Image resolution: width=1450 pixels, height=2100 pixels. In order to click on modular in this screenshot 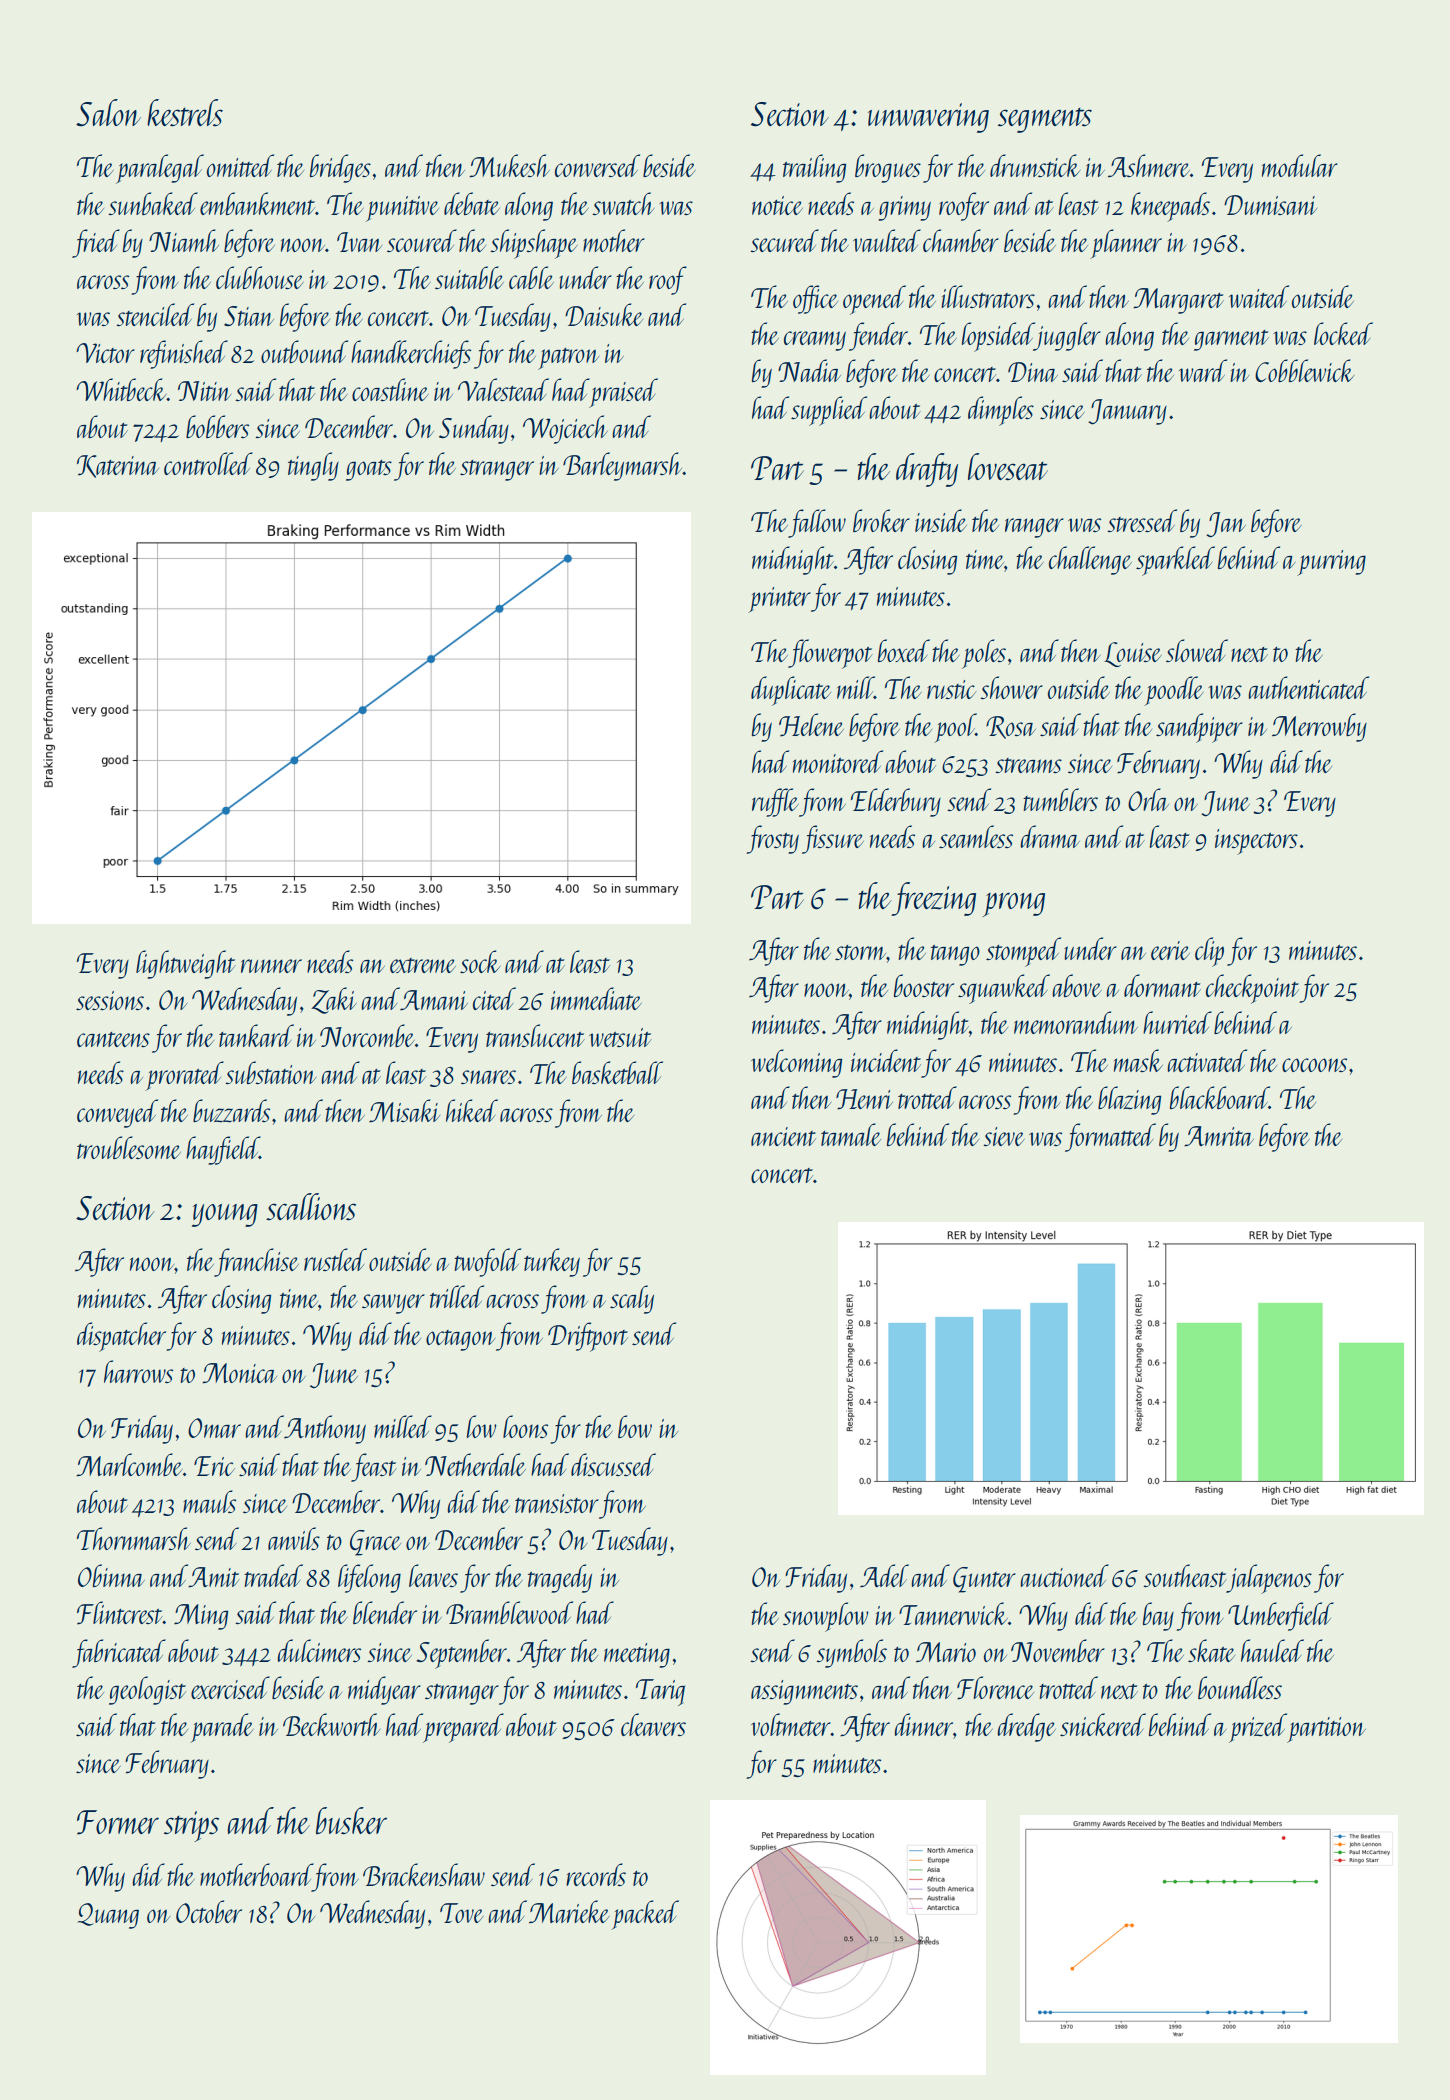, I will do `click(1300, 165)`.
